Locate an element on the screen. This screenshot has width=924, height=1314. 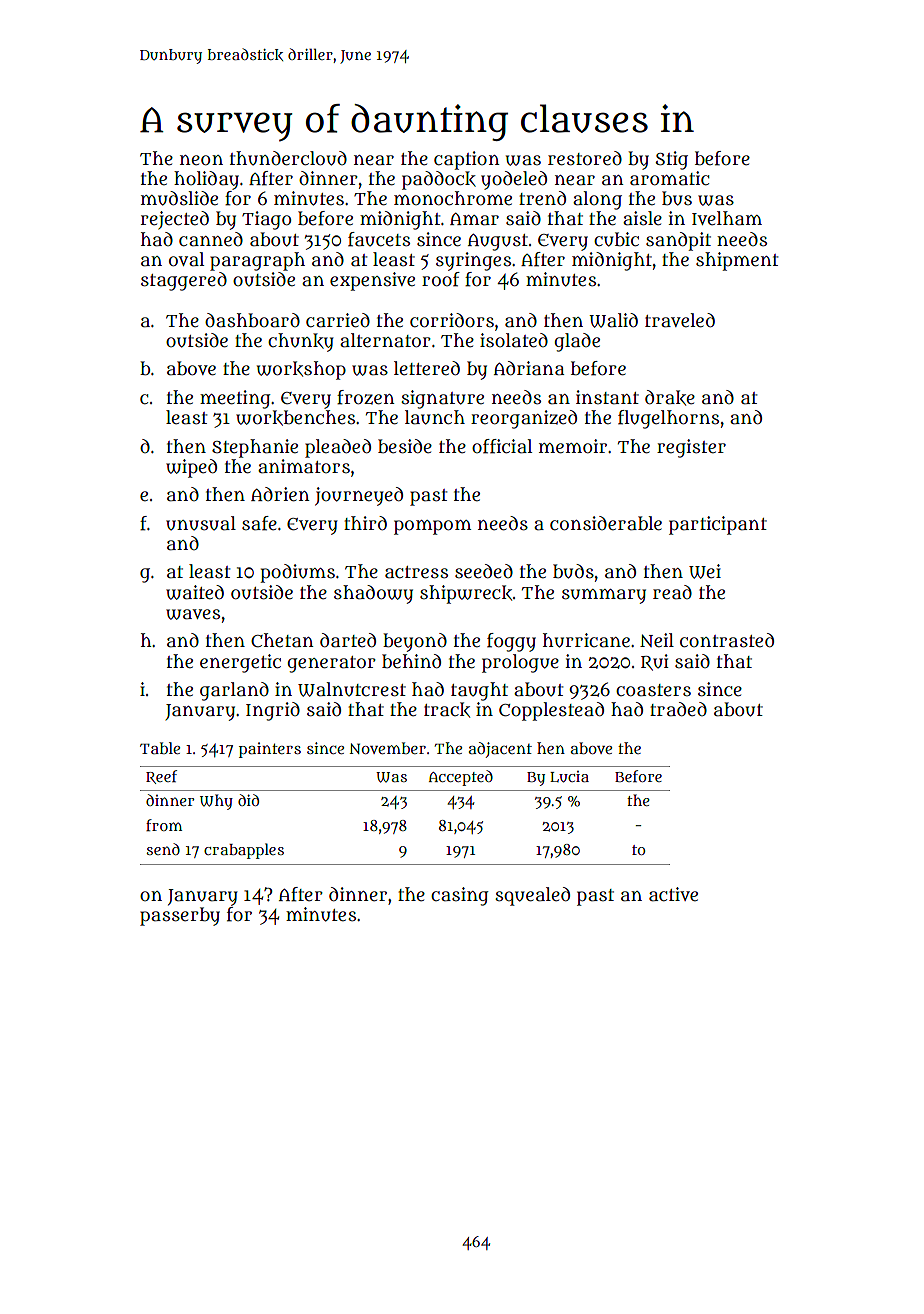
beside is located at coordinates (405, 446).
